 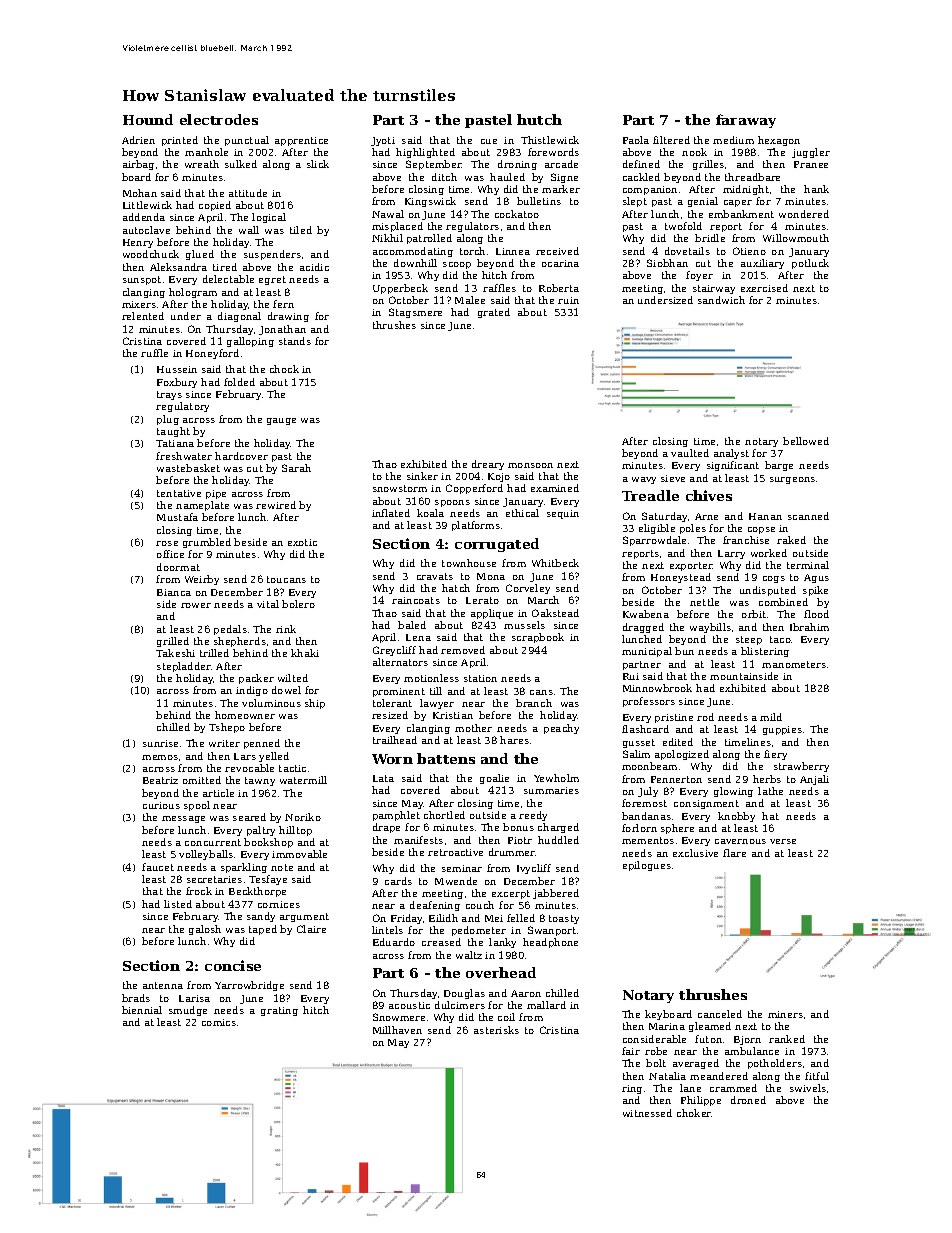 I want to click on comics, so click(x=219, y=1022).
